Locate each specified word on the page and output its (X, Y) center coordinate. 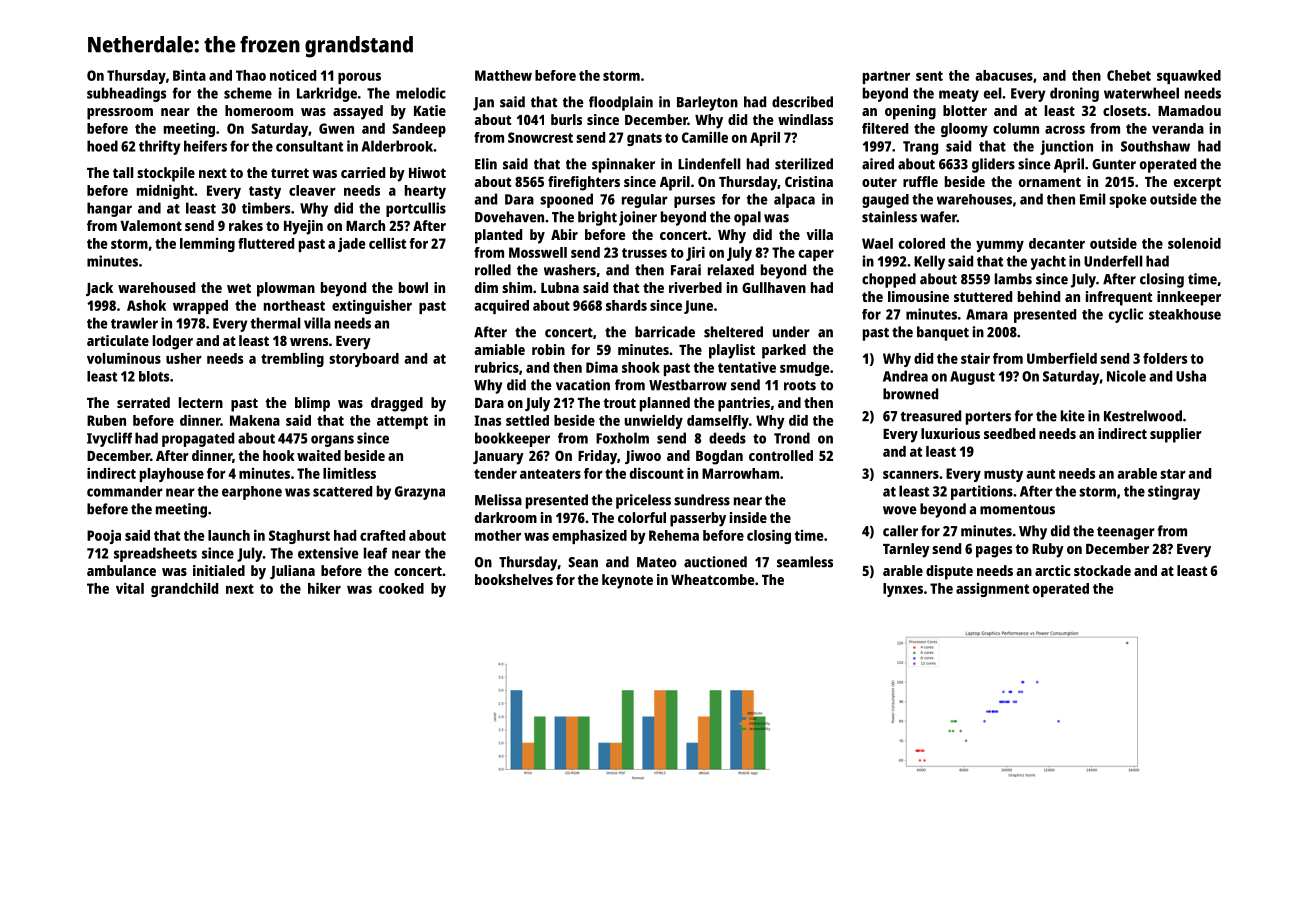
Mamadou (1189, 110)
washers (570, 270)
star (1173, 474)
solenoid (1194, 243)
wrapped (200, 307)
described (802, 102)
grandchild (184, 590)
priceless (643, 501)
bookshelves (514, 579)
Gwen (336, 128)
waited (319, 455)
